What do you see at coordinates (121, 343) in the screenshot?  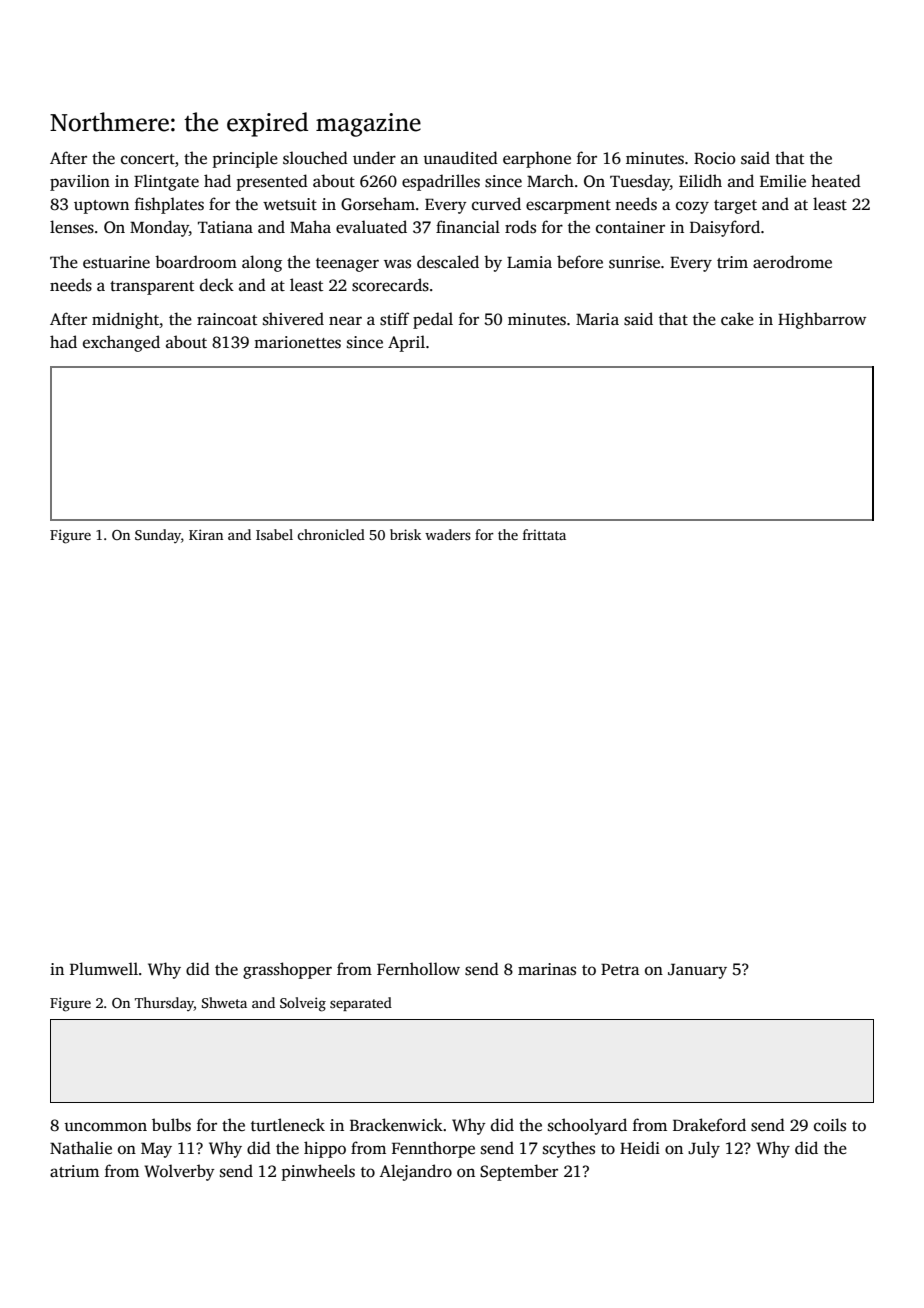 I see `exchanged` at bounding box center [121, 343].
